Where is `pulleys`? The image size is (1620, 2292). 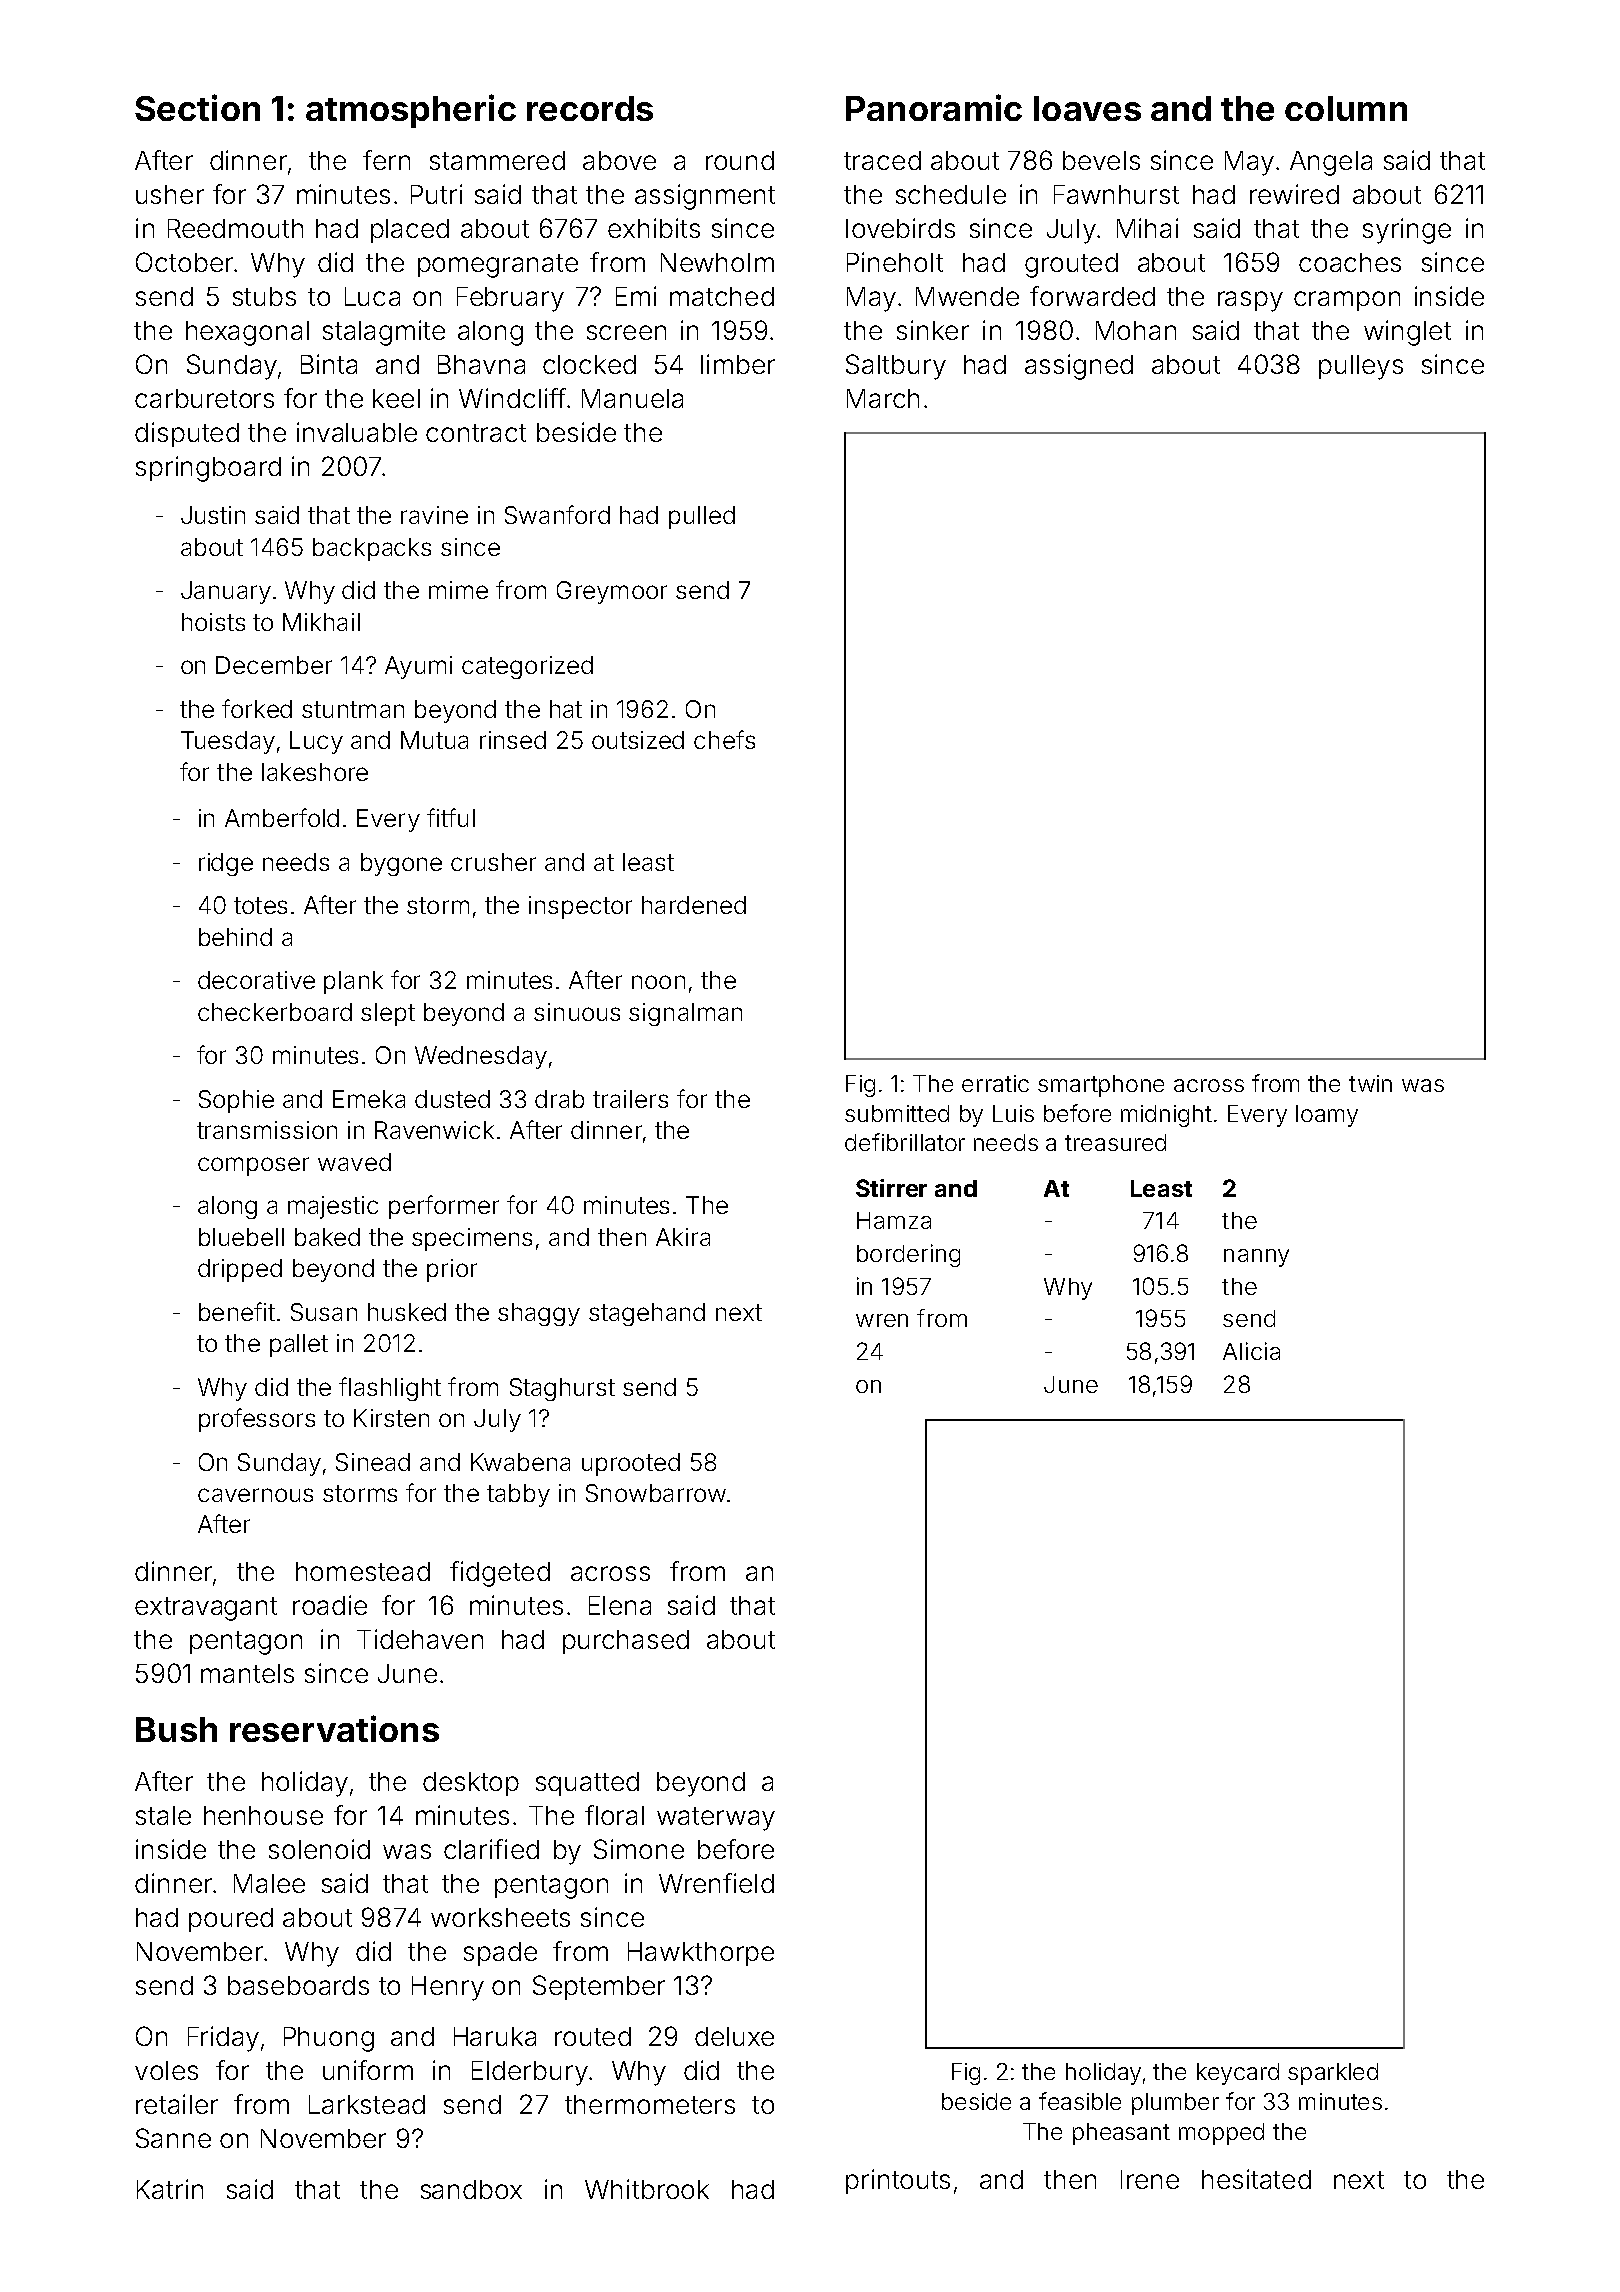 pulleys is located at coordinates (1361, 367).
